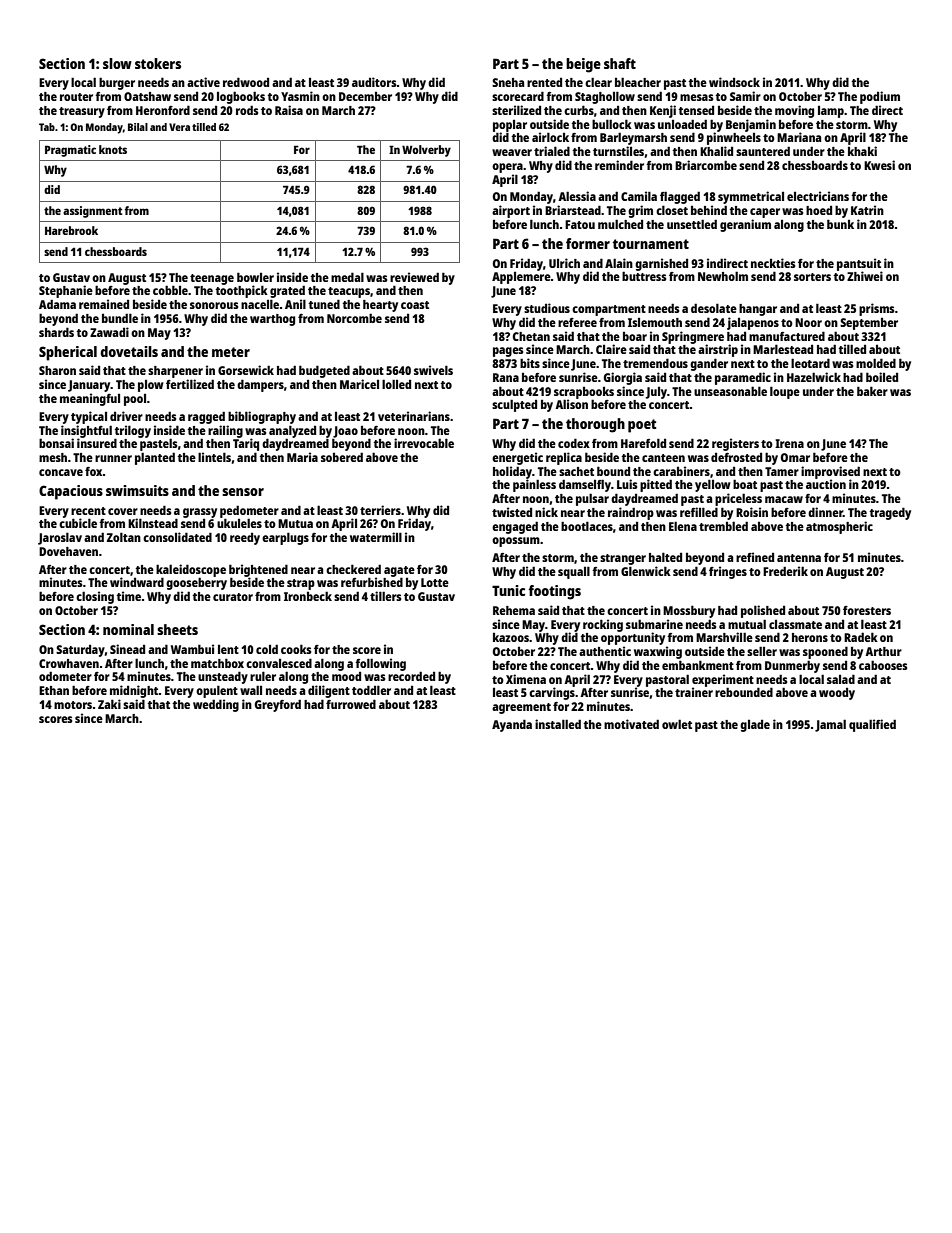 Image resolution: width=952 pixels, height=1233 pixels. I want to click on ragged, so click(206, 417).
